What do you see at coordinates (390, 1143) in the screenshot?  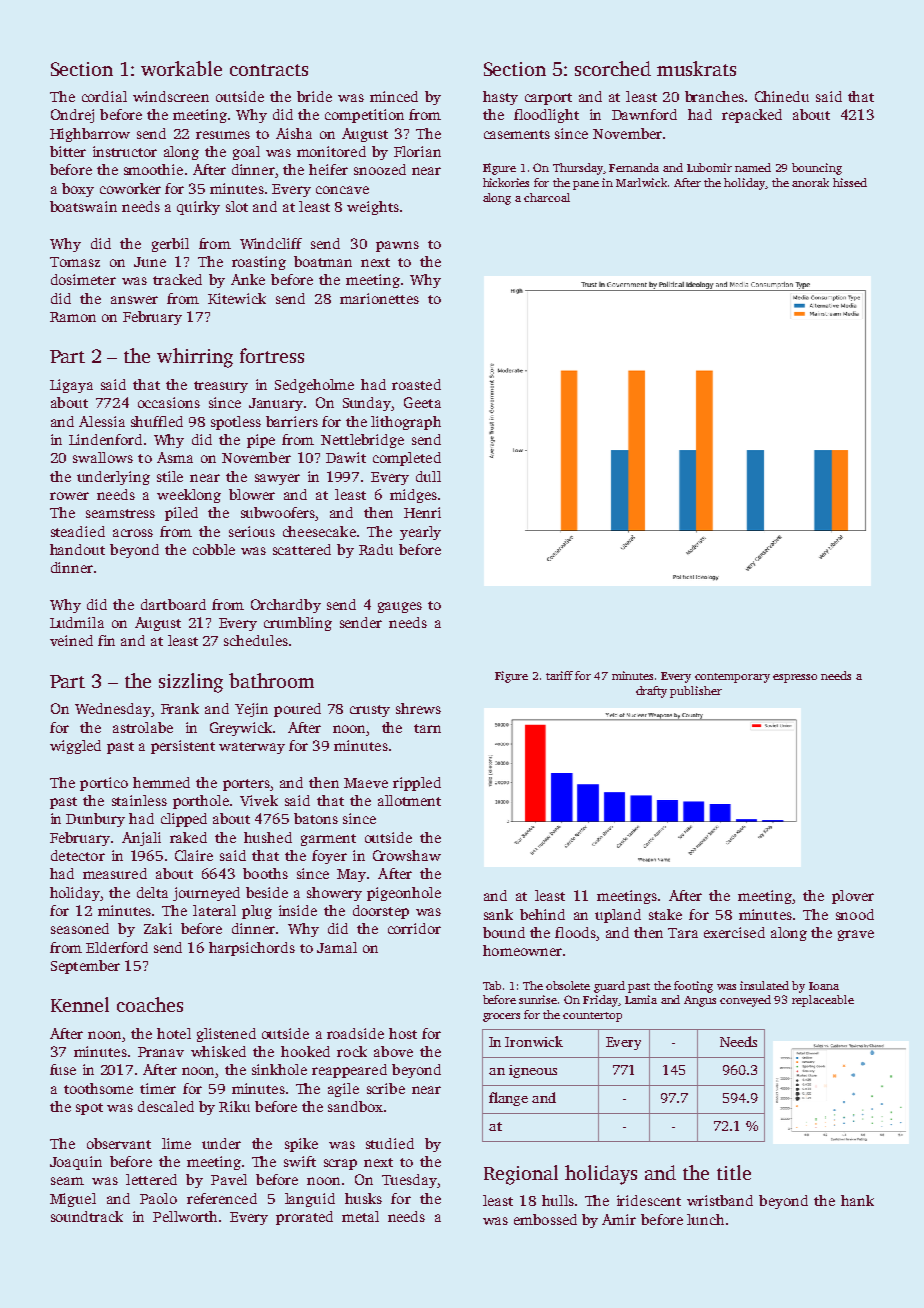 I see `studied` at bounding box center [390, 1143].
